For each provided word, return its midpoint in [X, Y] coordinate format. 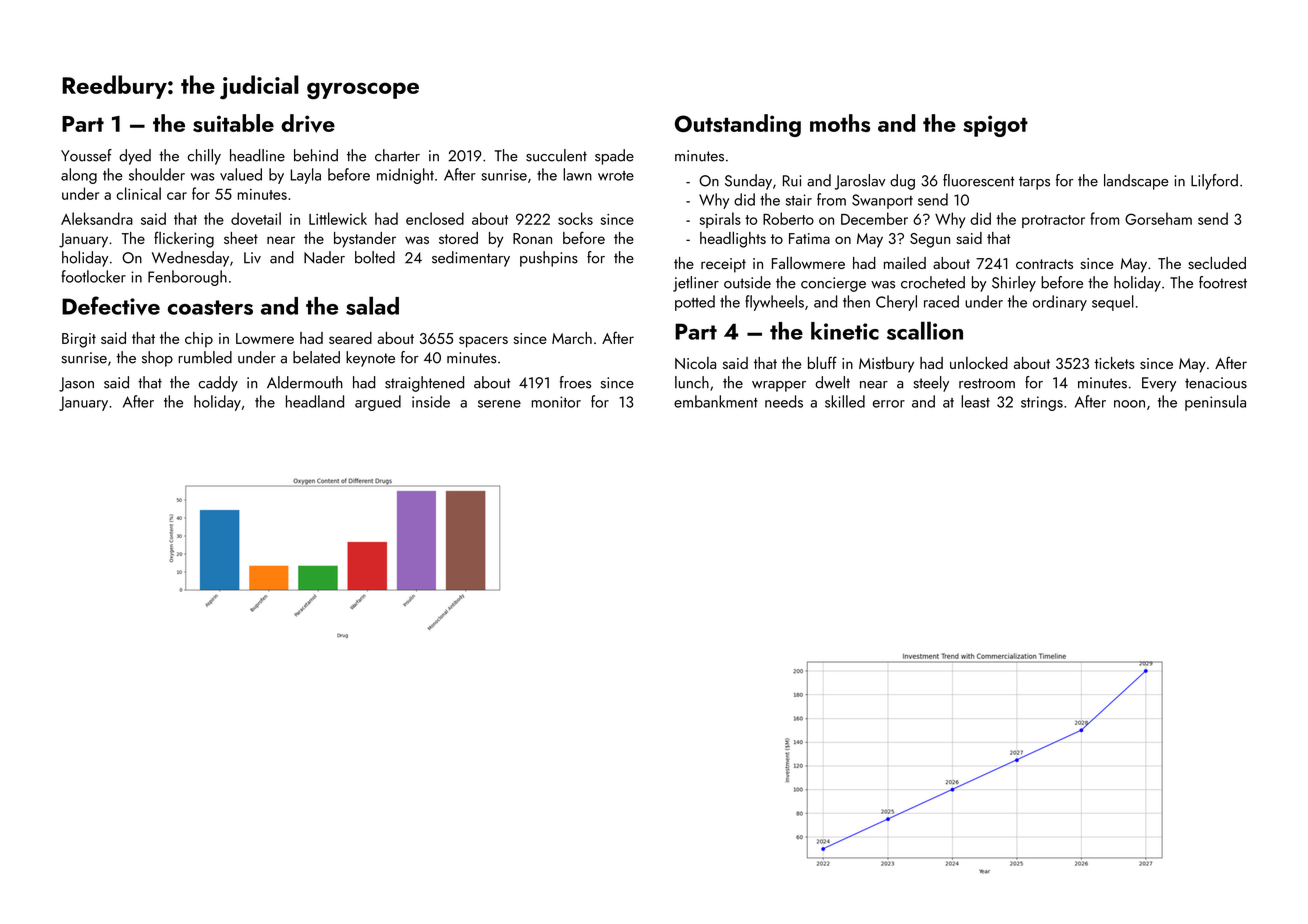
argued [378, 403]
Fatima [809, 238]
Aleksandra [97, 218]
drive [308, 123]
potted [695, 303]
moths [840, 123]
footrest [1223, 282]
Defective [111, 305]
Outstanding [738, 125]
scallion [925, 330]
